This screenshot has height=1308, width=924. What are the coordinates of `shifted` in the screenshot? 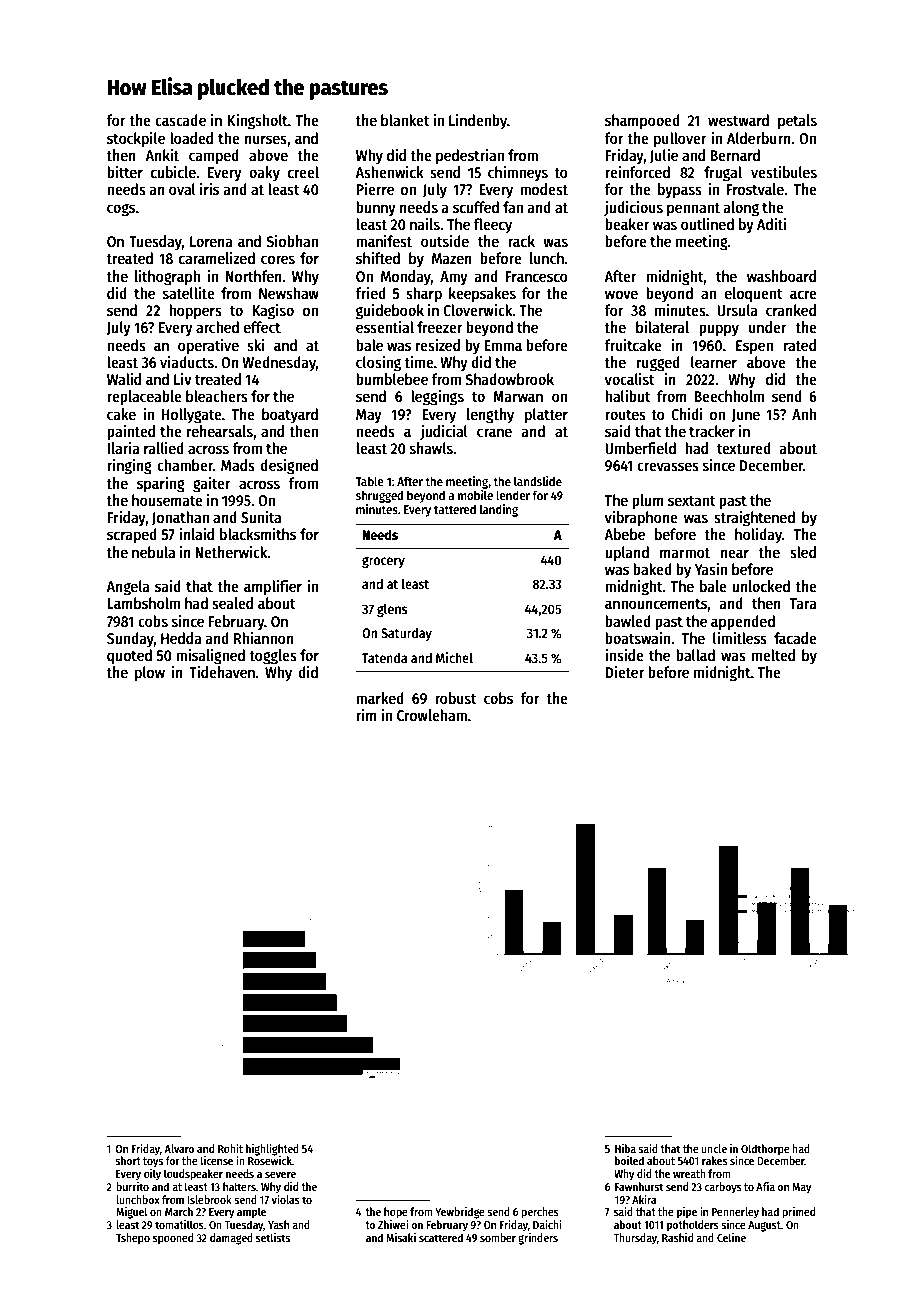 It's located at (378, 257).
